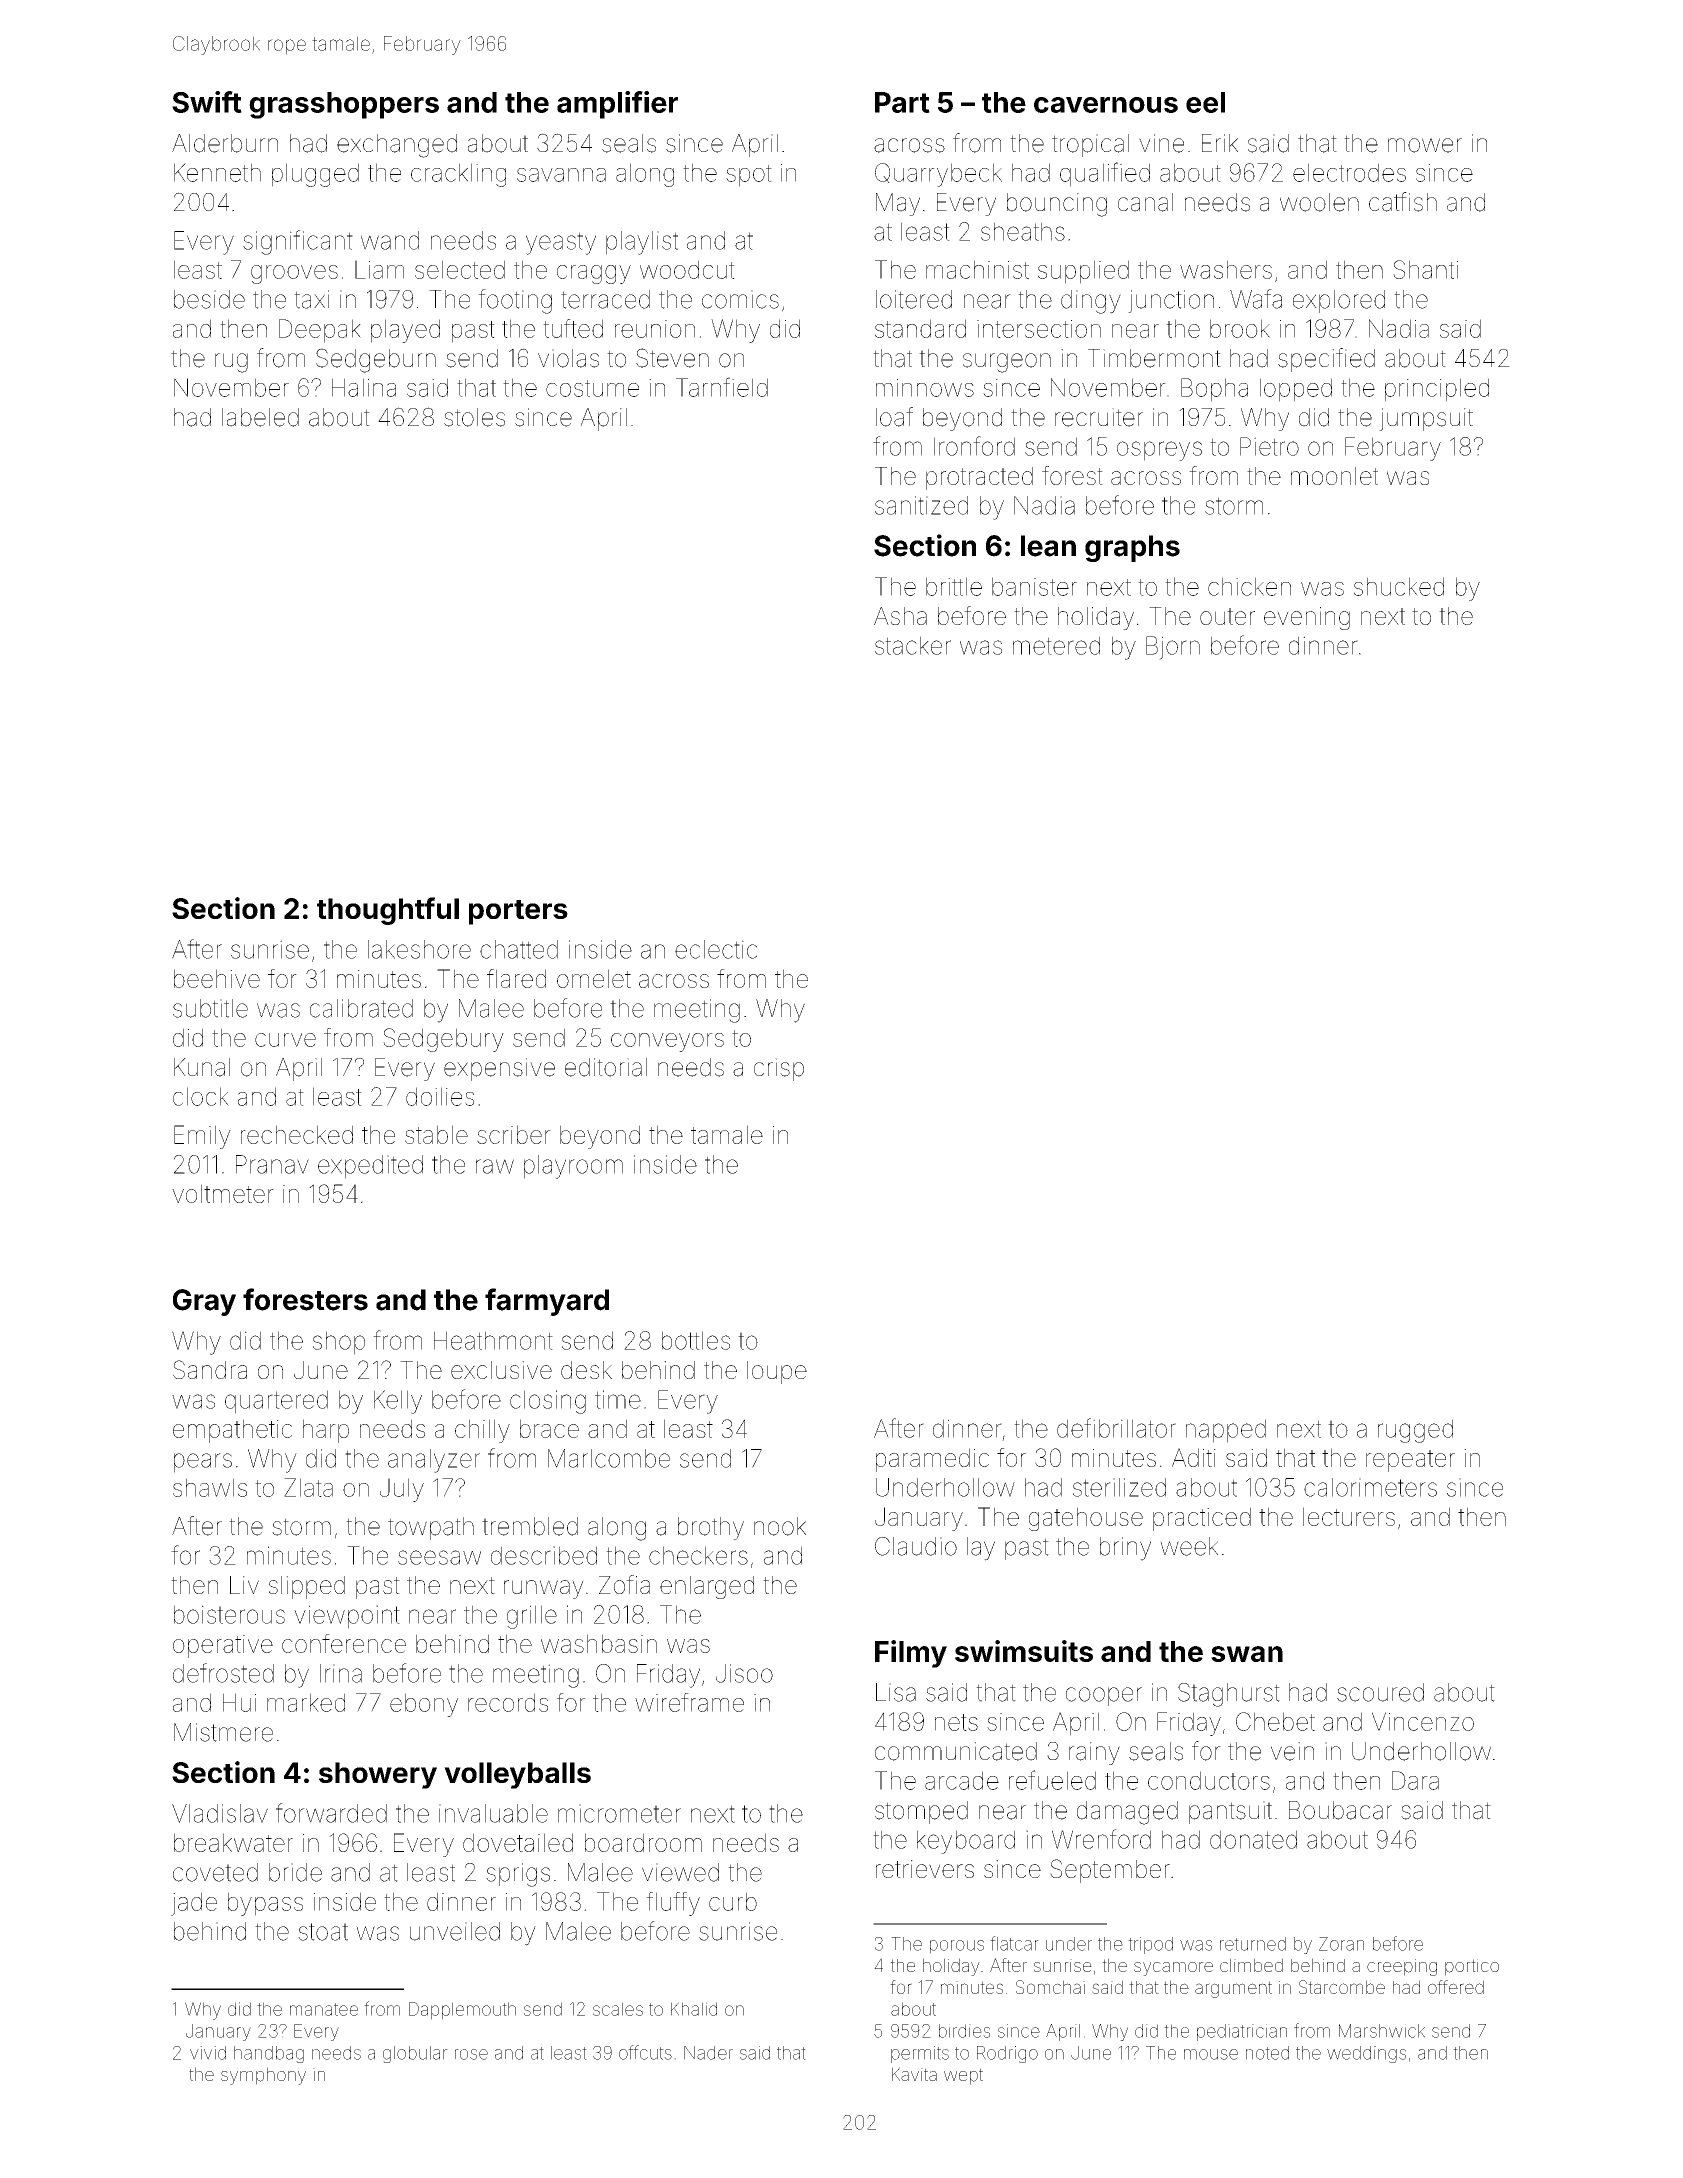 This document has height=2178, width=1683. What do you see at coordinates (777, 1372) in the document?
I see `loupe` at bounding box center [777, 1372].
